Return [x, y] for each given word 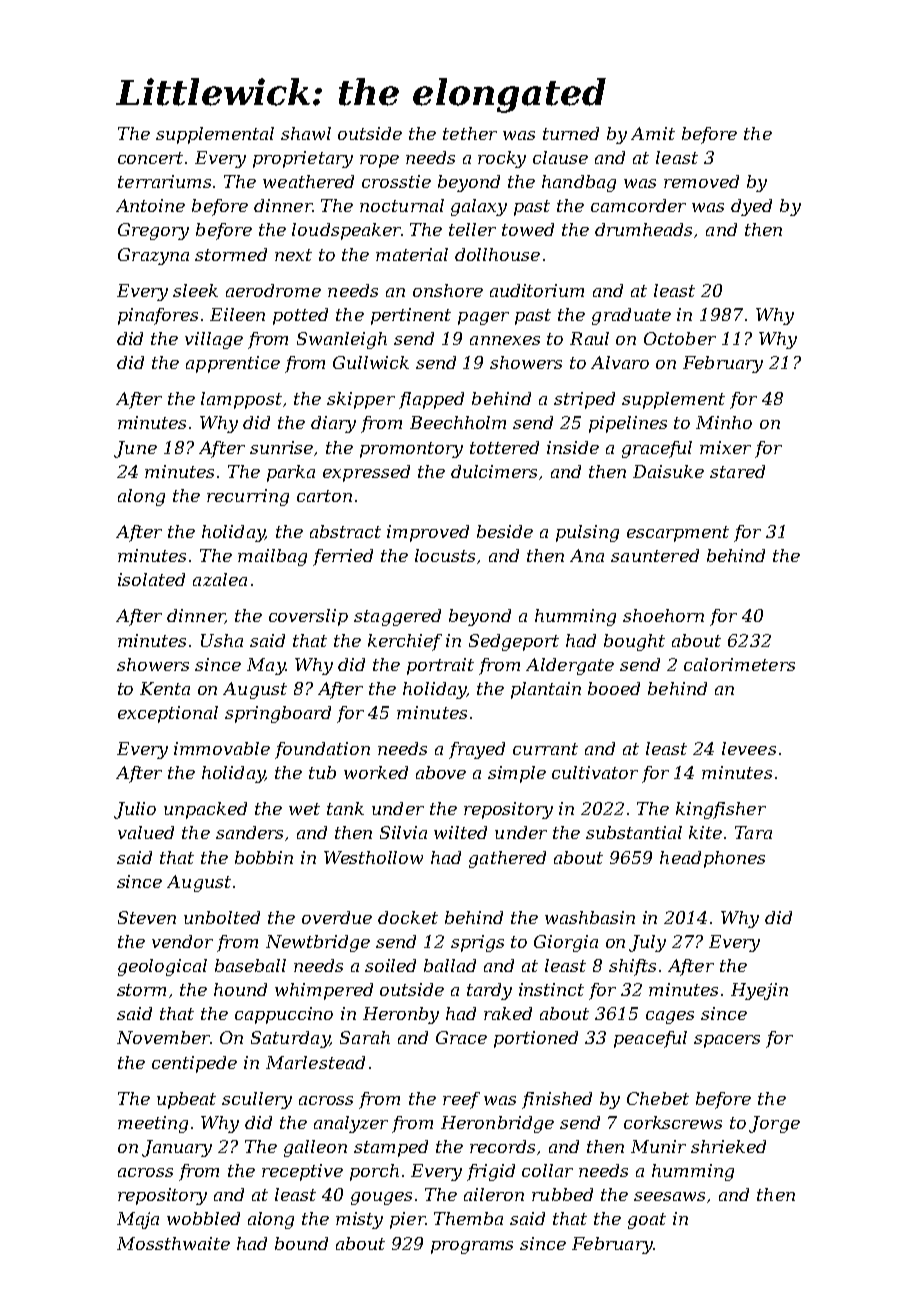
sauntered [655, 555]
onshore [448, 290]
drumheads [643, 229]
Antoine [150, 205]
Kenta [165, 688]
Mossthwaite [173, 1243]
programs [472, 1247]
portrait [440, 666]
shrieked [728, 1146]
